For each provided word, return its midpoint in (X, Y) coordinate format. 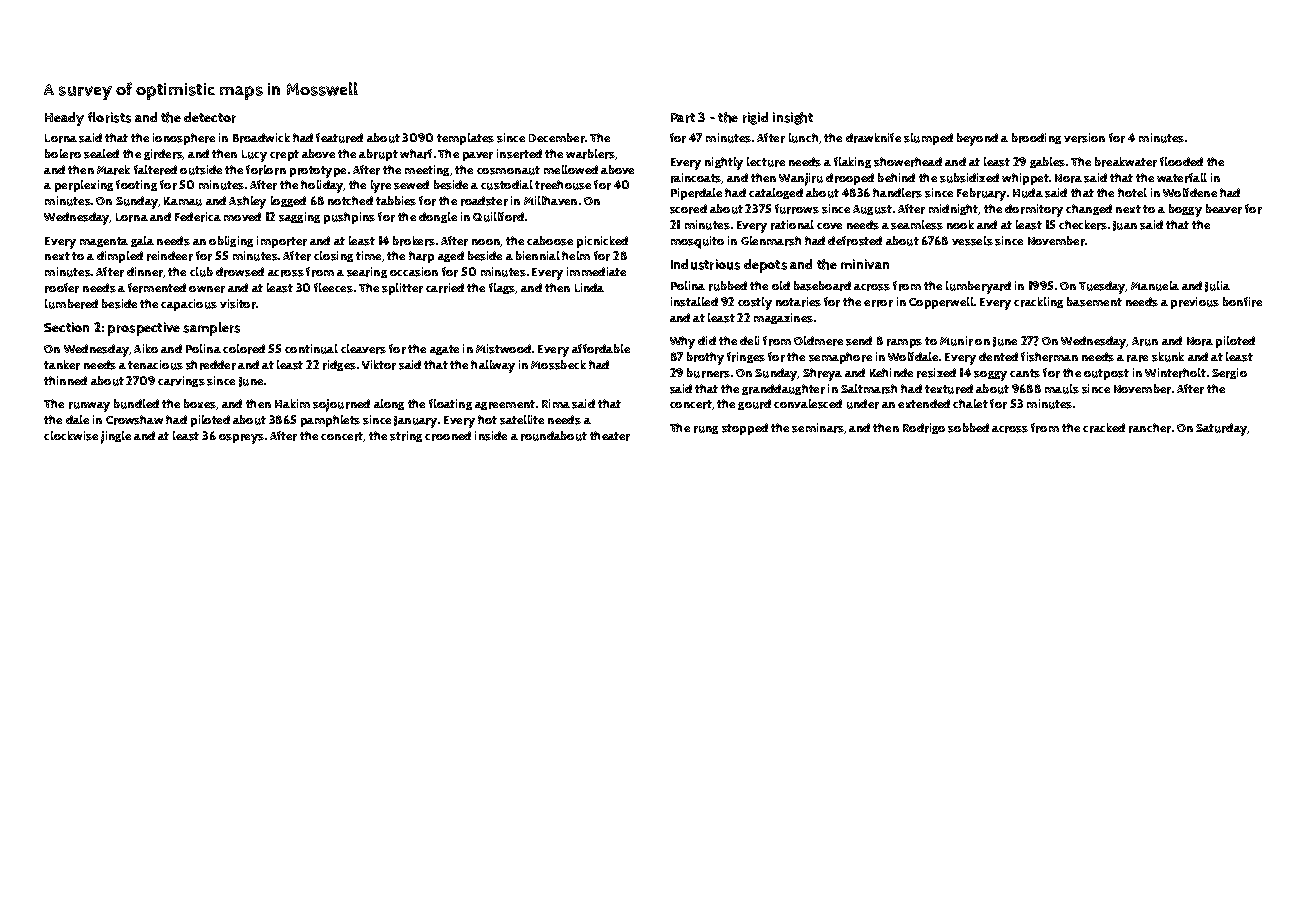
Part (683, 118)
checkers (1083, 225)
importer (282, 242)
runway (89, 407)
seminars (818, 428)
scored (688, 209)
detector (210, 117)
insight (793, 118)
